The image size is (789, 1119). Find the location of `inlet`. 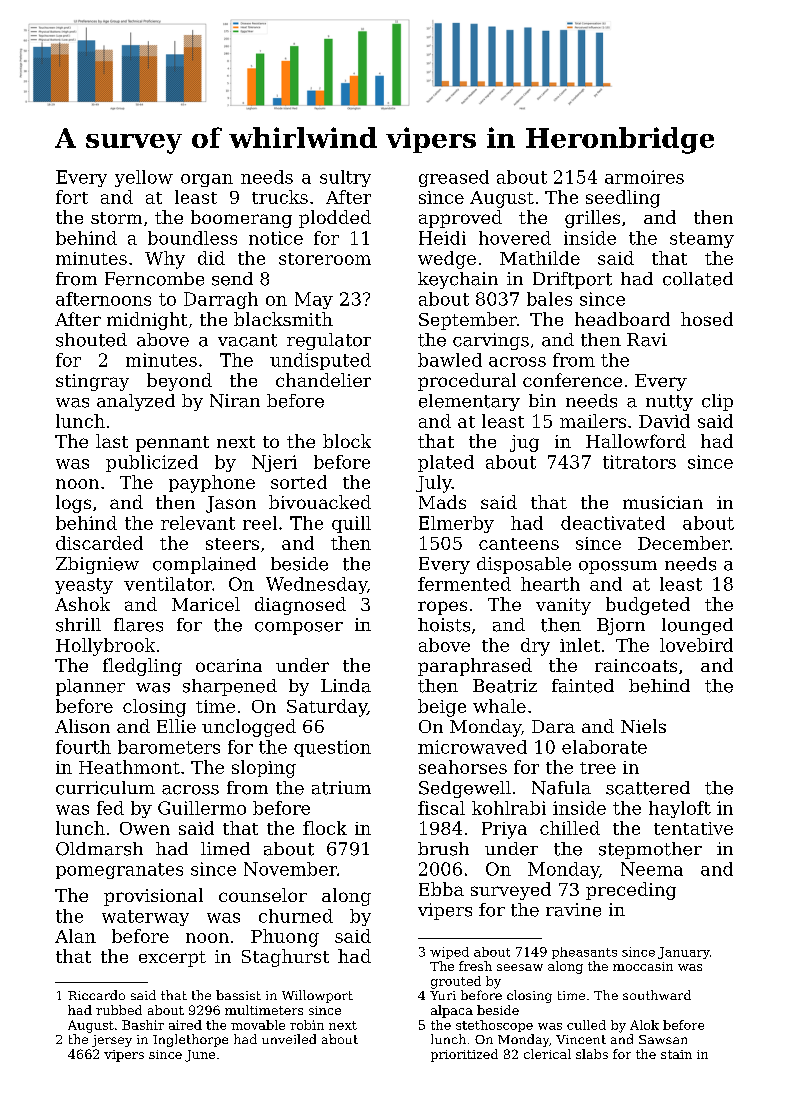

inlet is located at coordinates (580, 645).
